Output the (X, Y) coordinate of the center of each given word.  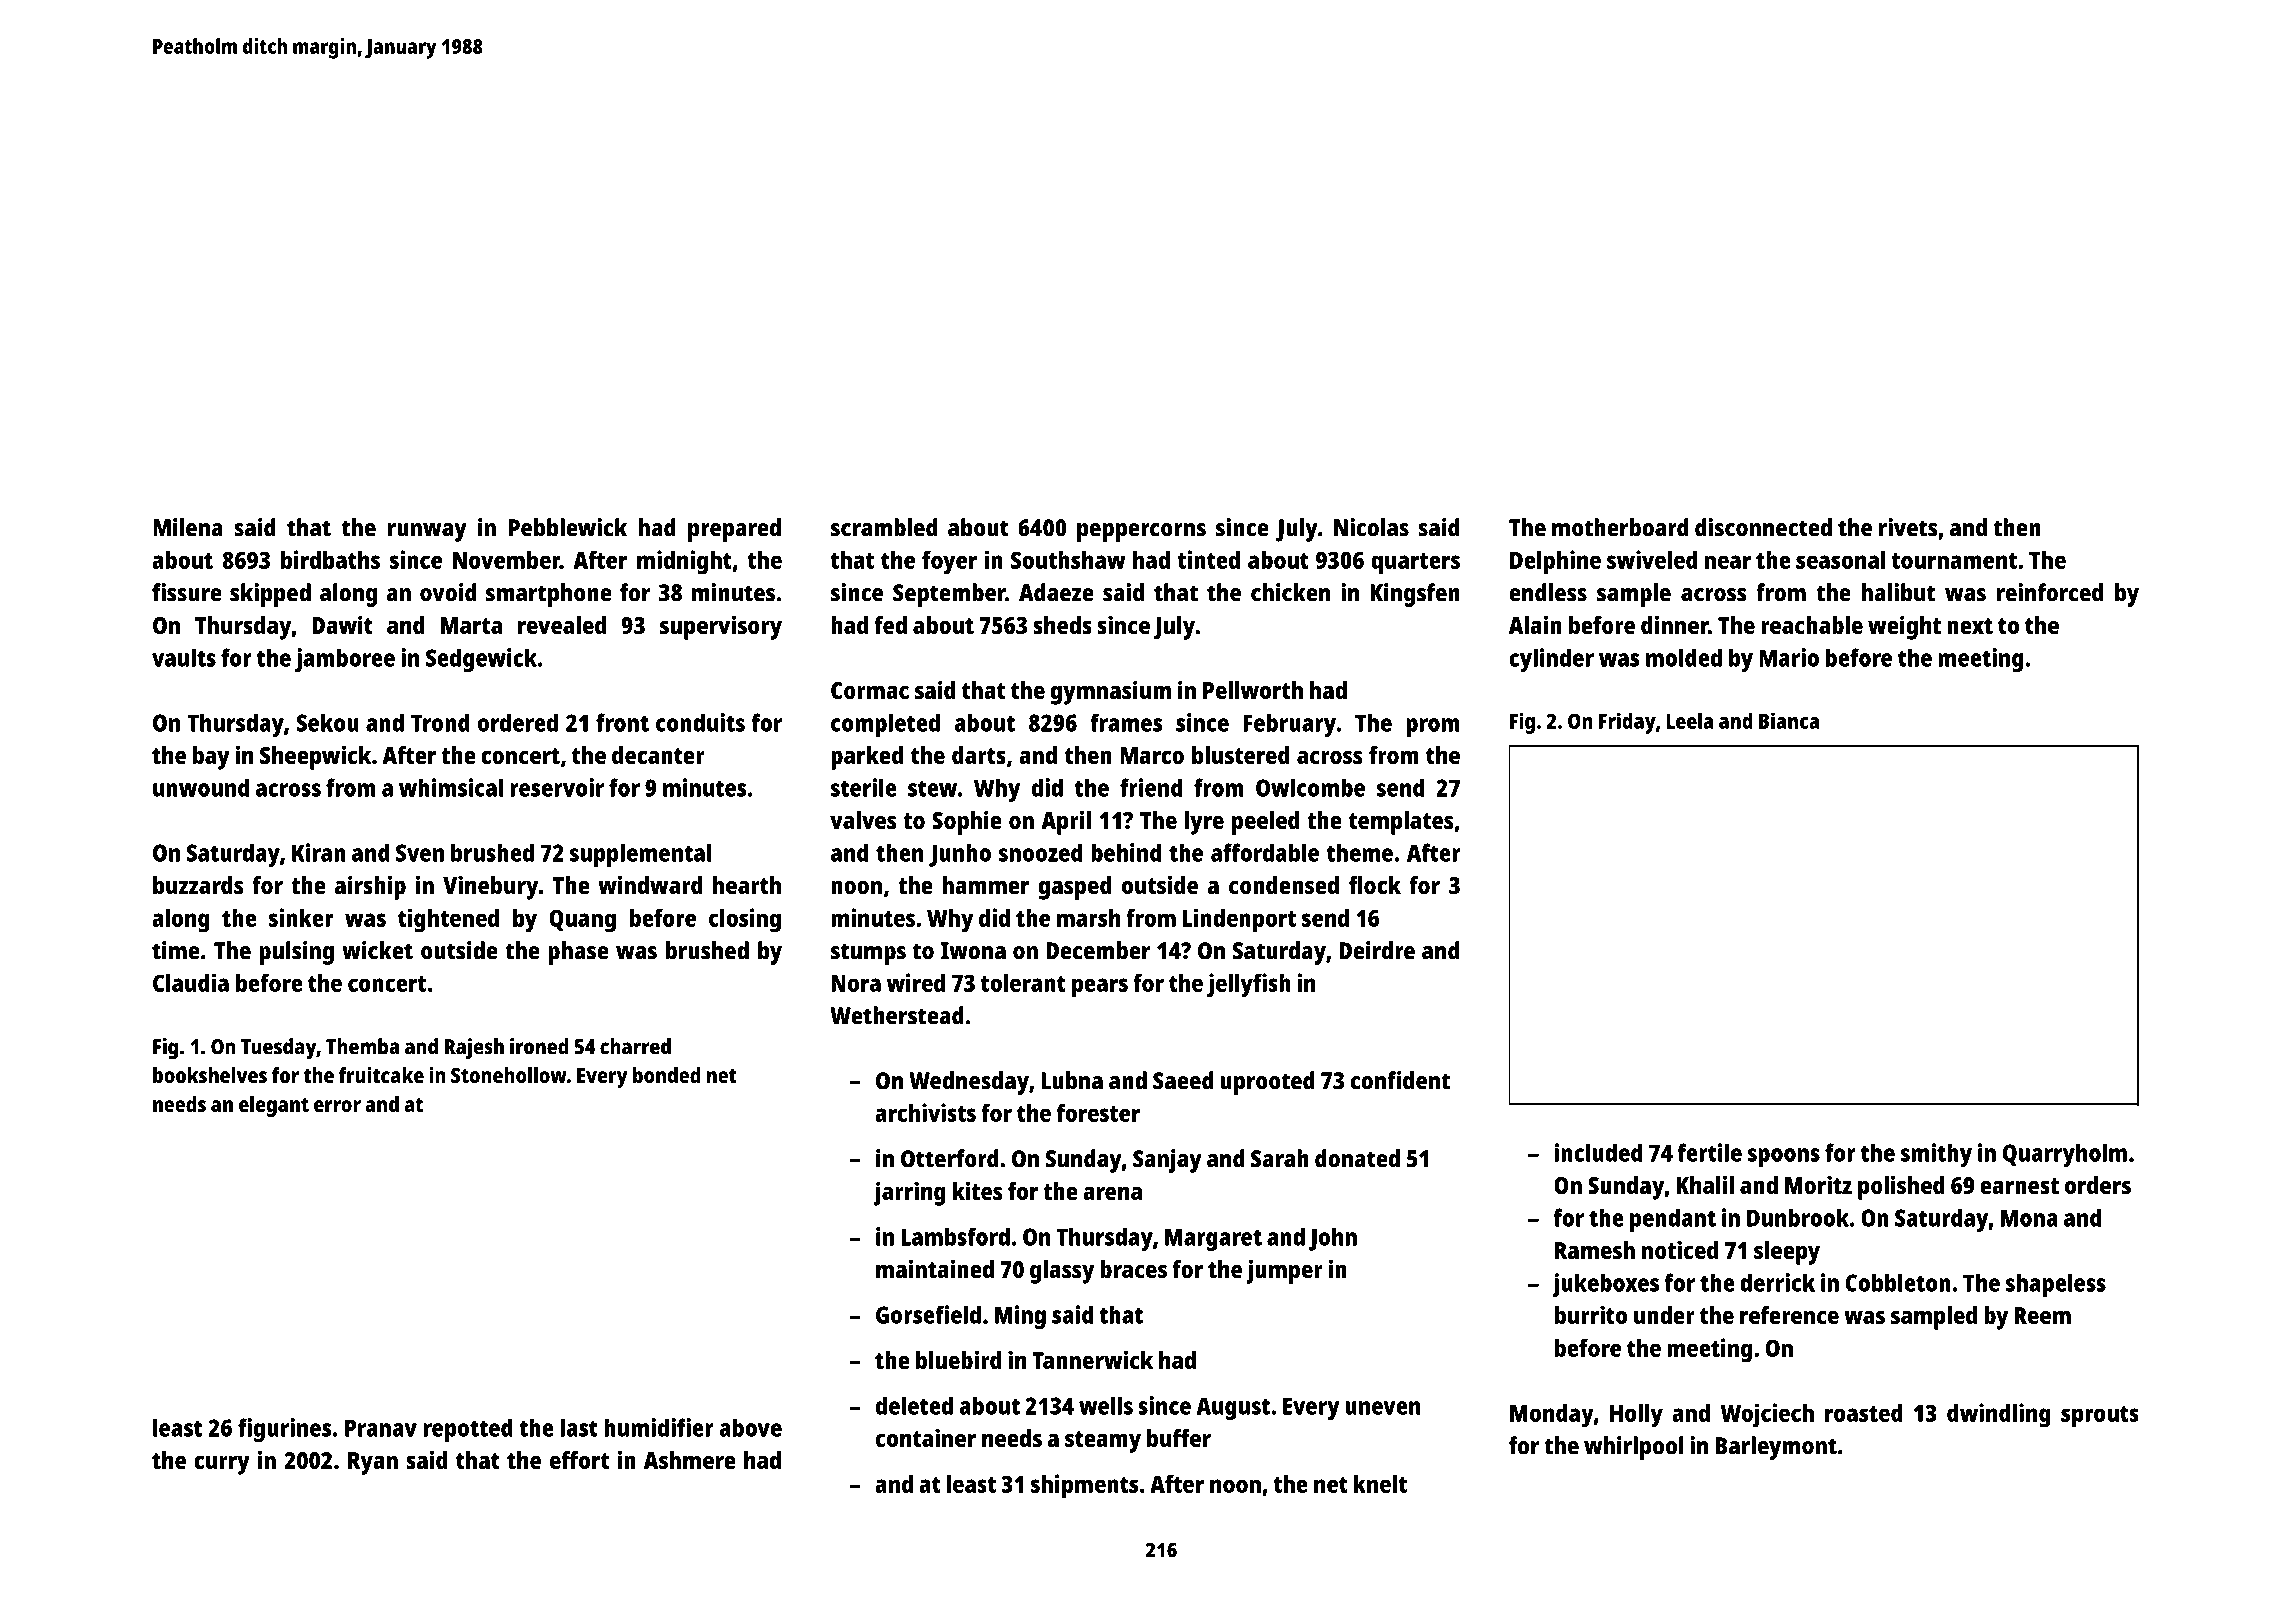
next (1970, 626)
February (1290, 725)
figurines (285, 1430)
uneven (1382, 1408)
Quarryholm (2065, 1155)
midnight (684, 562)
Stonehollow (509, 1075)
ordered (518, 722)
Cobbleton (1898, 1282)
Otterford (950, 1158)
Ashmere (690, 1460)
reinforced (2050, 592)
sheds (1062, 625)
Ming (1020, 1317)
